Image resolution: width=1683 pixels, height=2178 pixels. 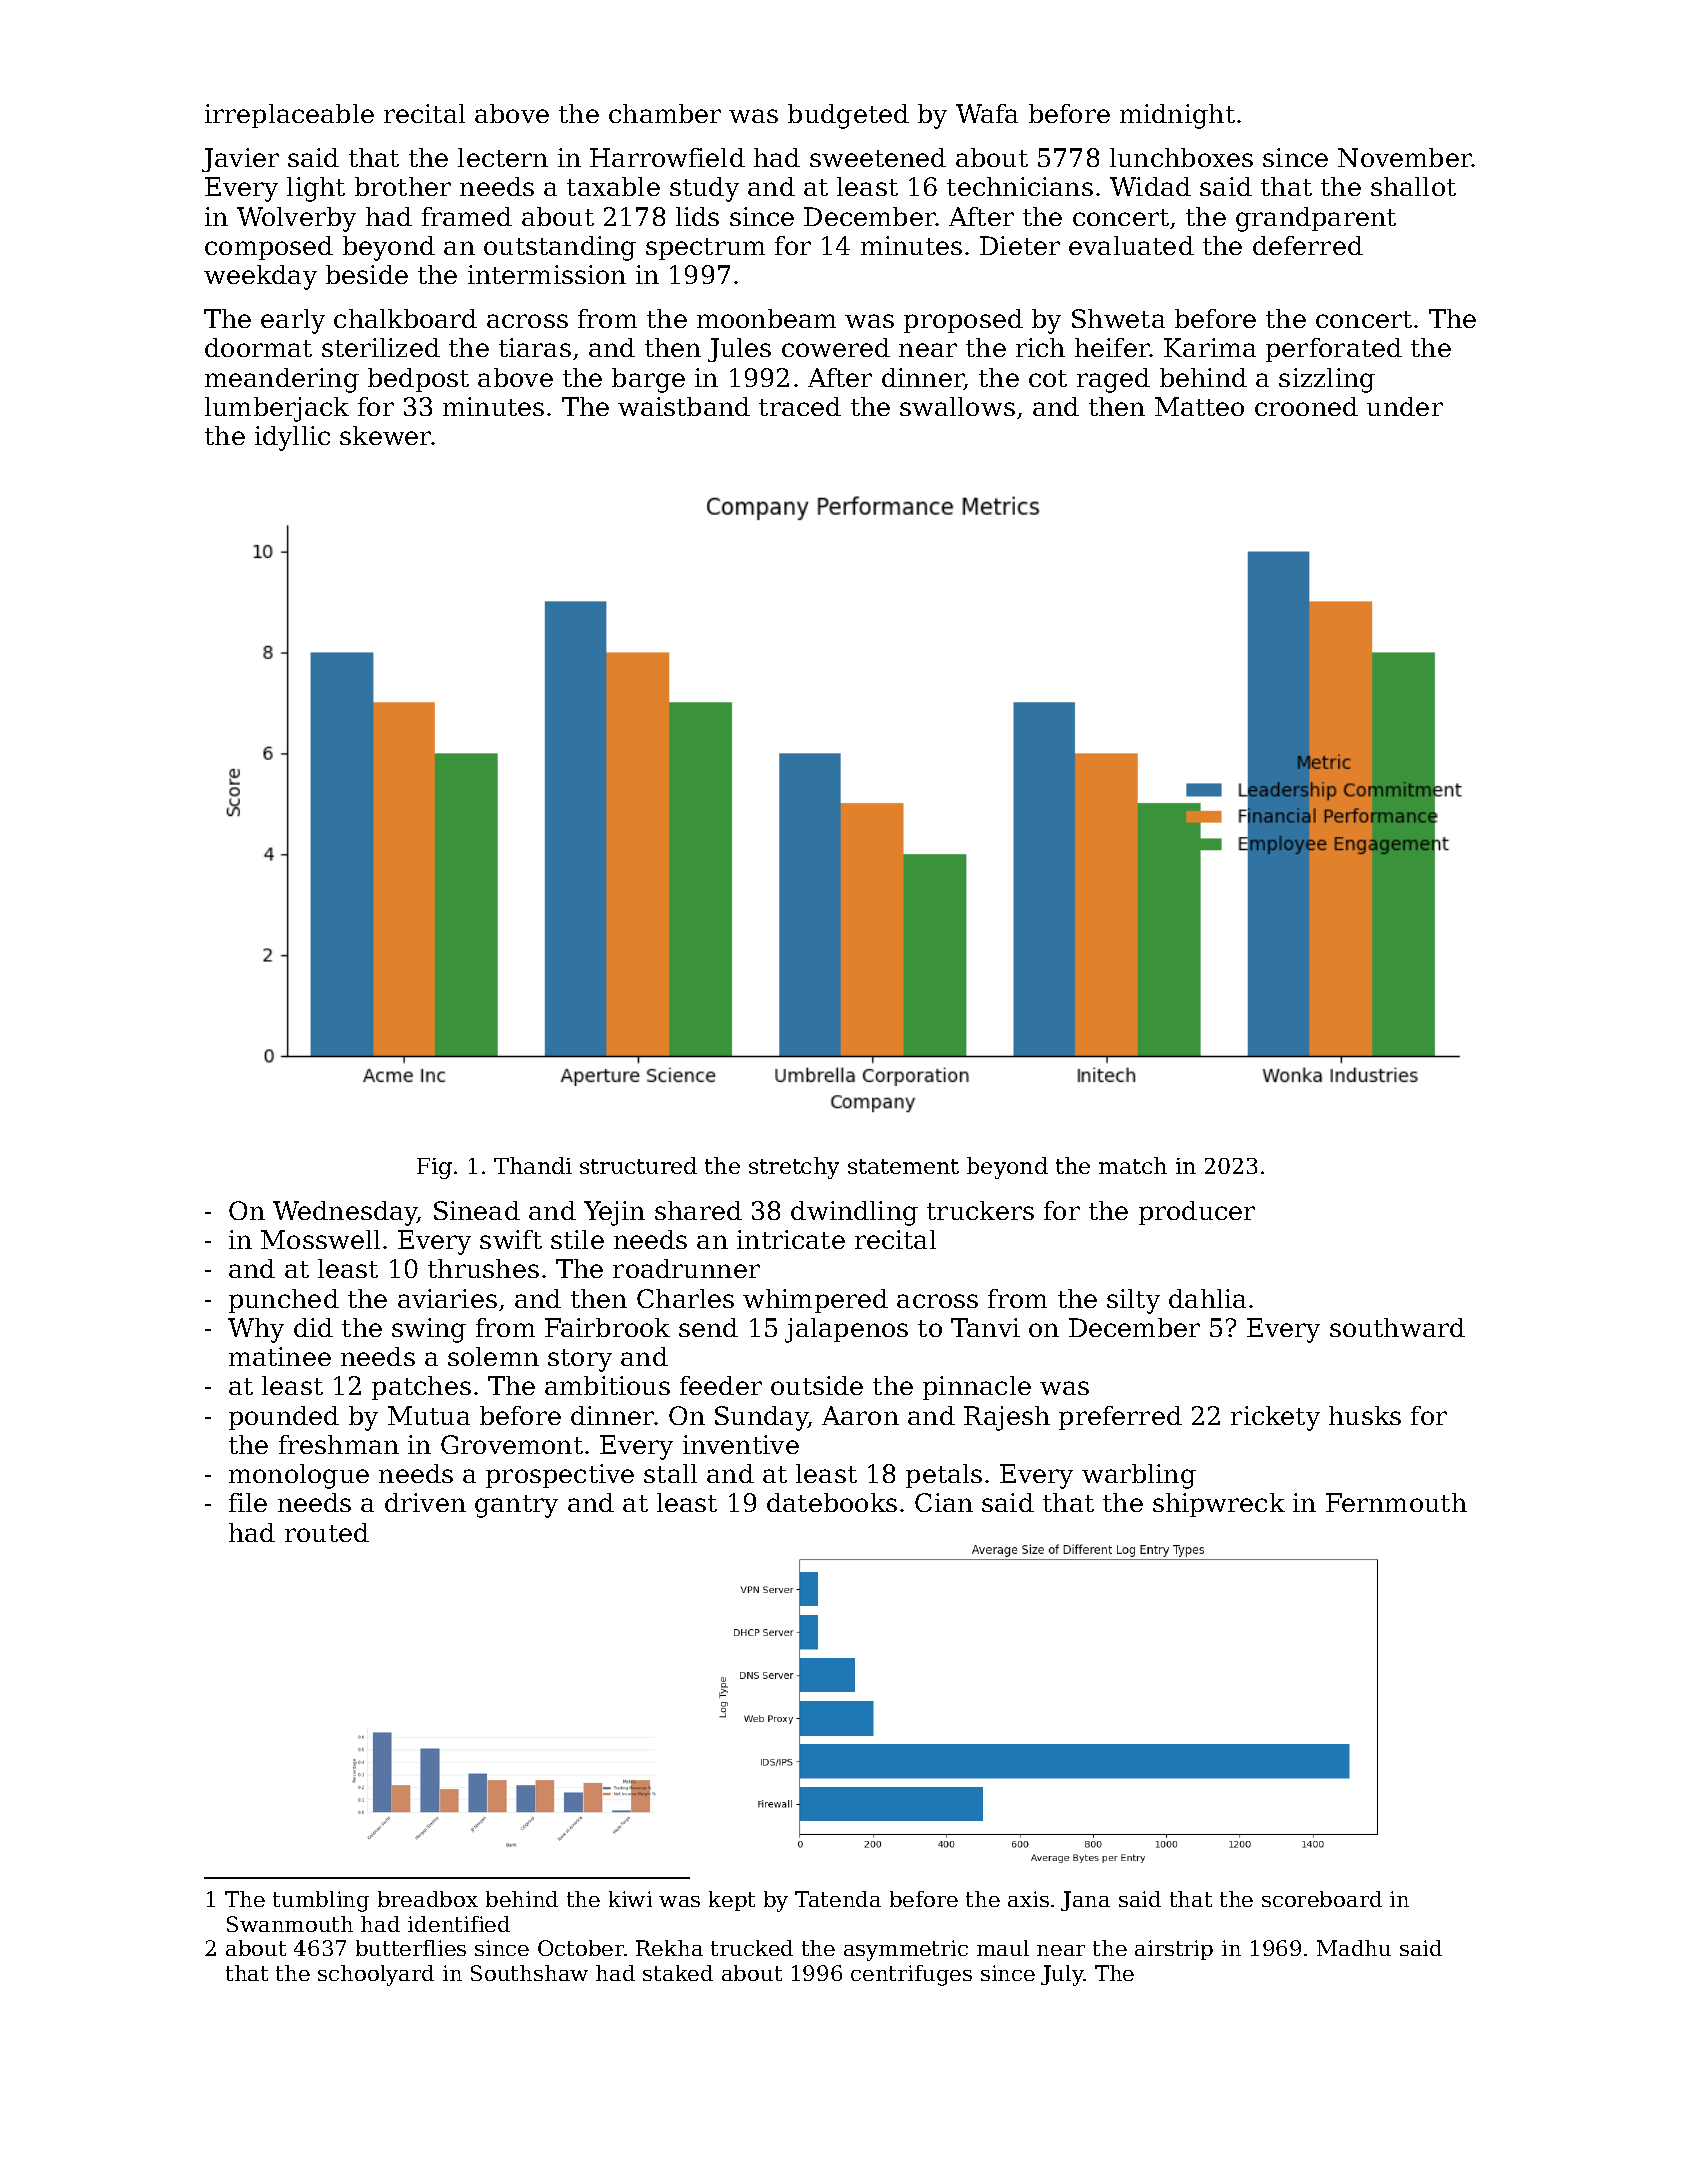 What do you see at coordinates (1405, 406) in the screenshot?
I see `under` at bounding box center [1405, 406].
